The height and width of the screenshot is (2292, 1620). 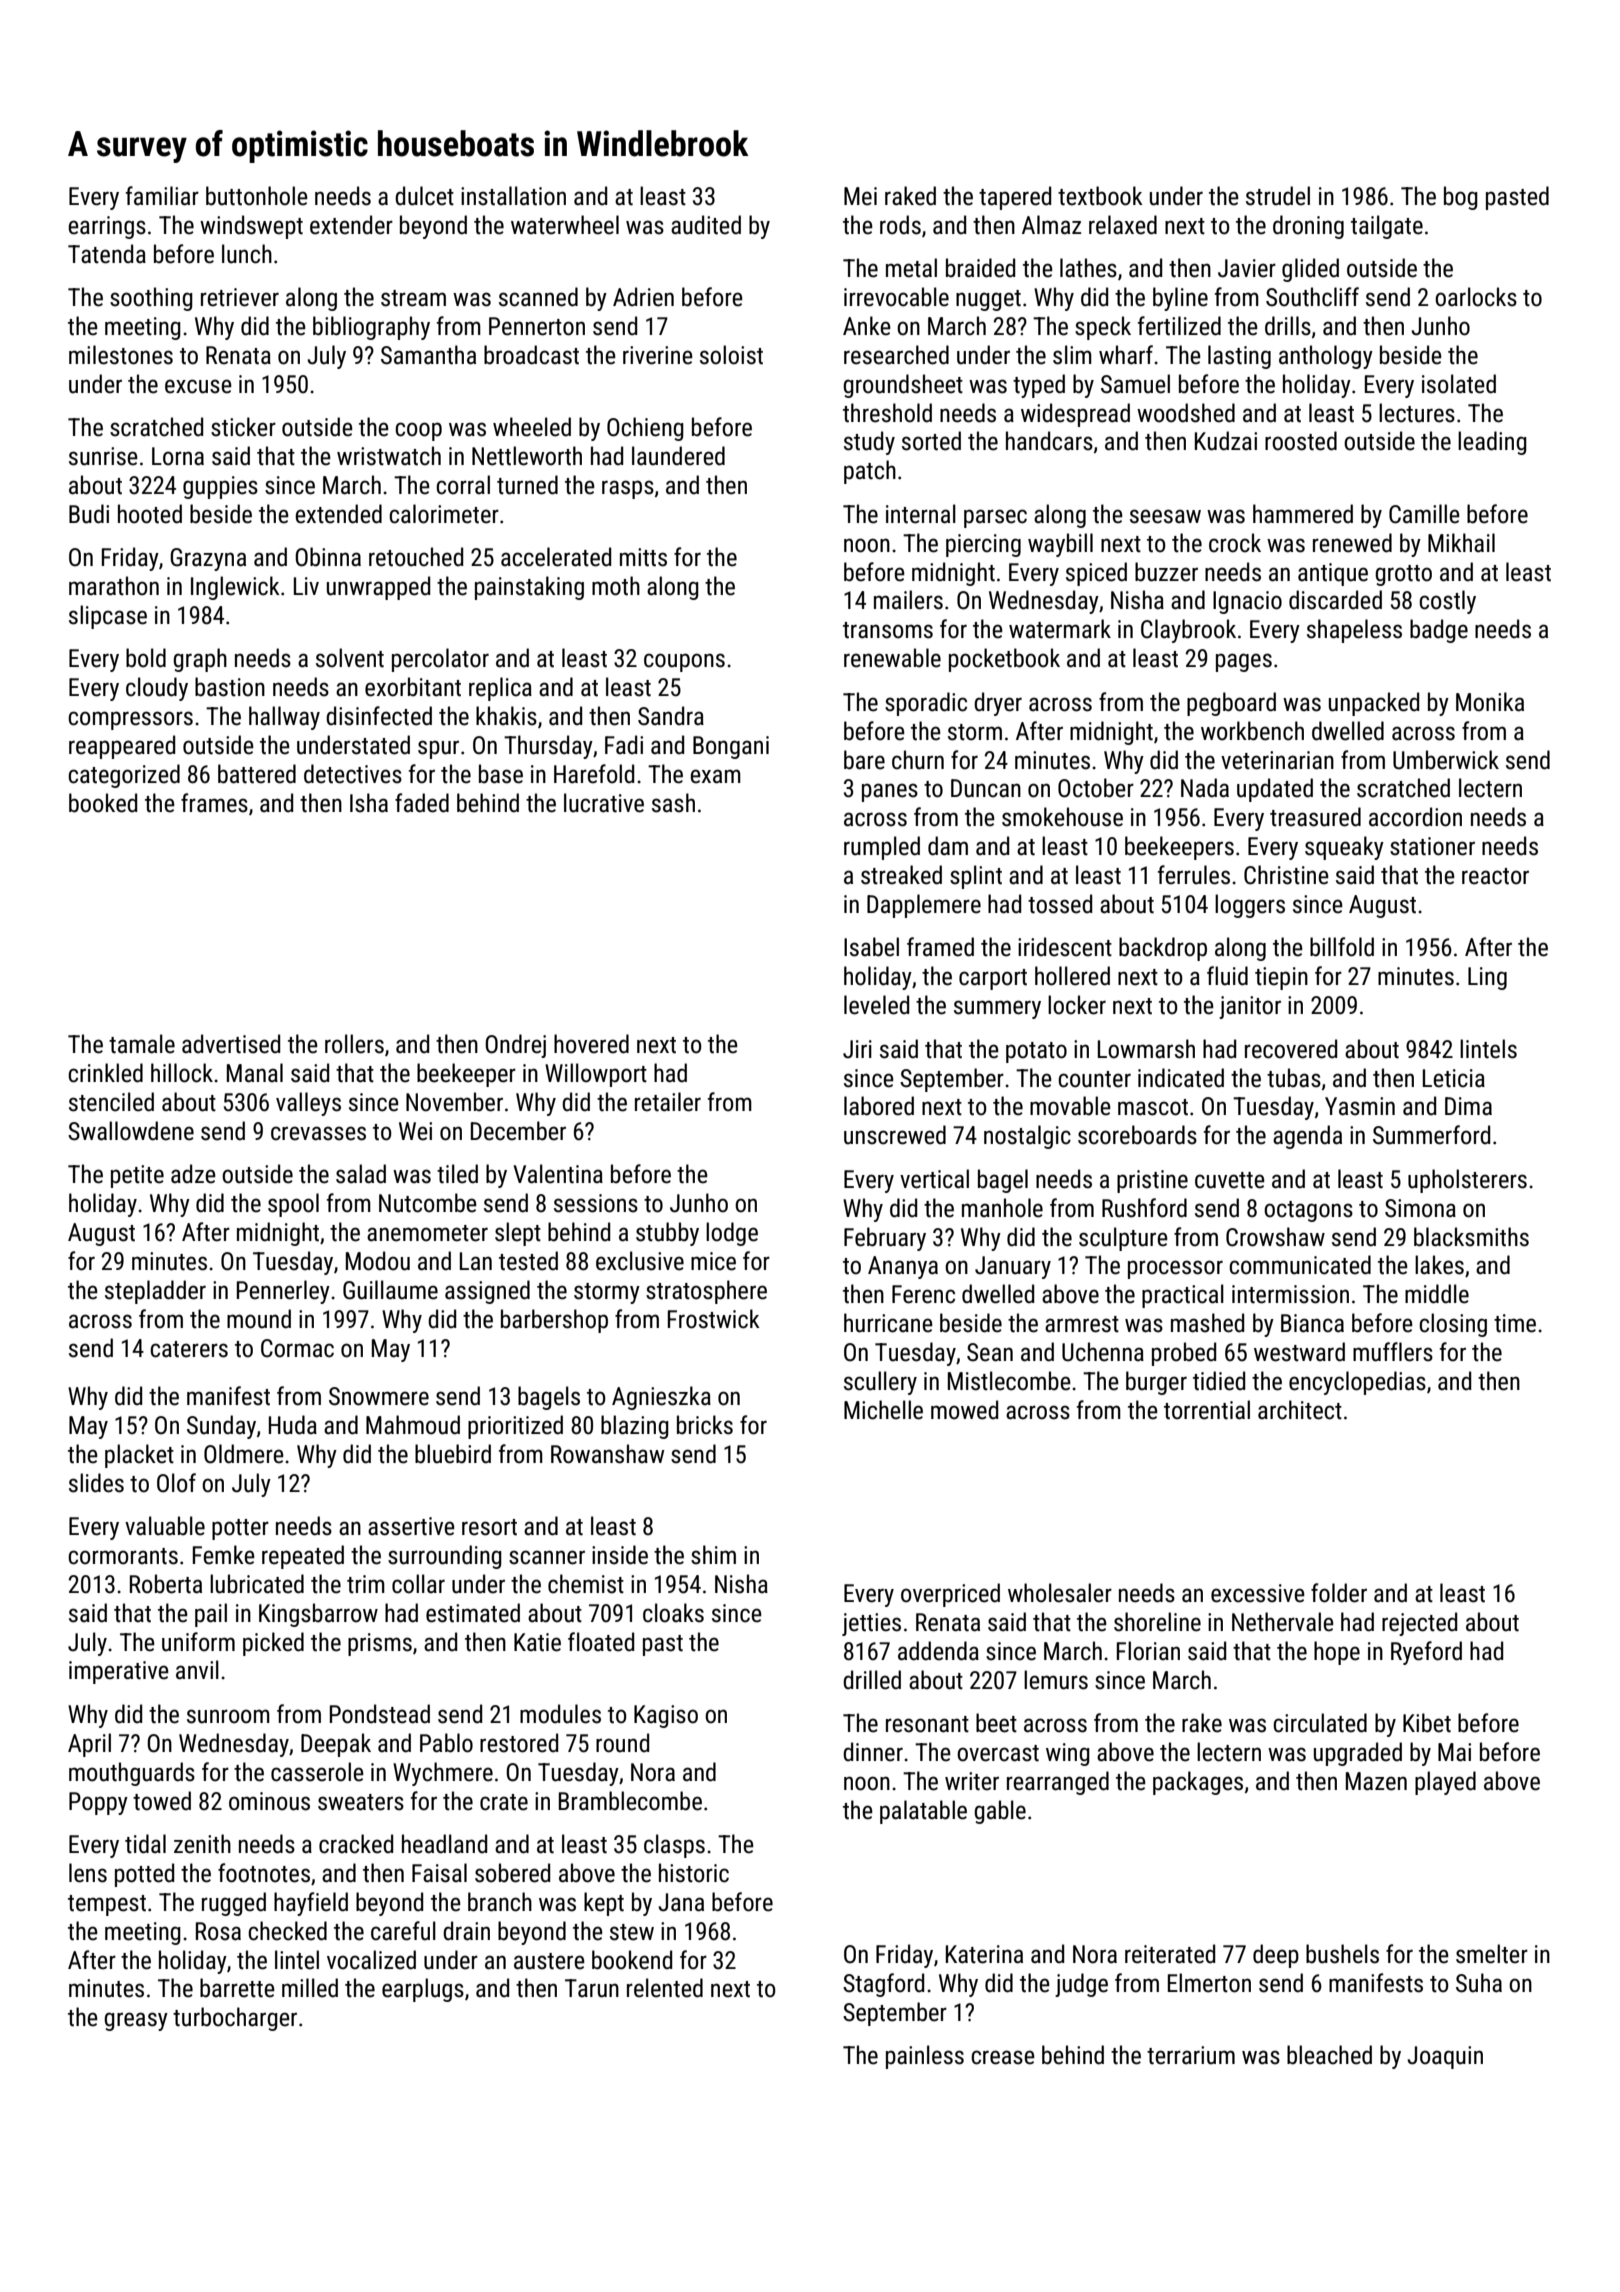 What do you see at coordinates (136, 2021) in the screenshot?
I see `greasy` at bounding box center [136, 2021].
